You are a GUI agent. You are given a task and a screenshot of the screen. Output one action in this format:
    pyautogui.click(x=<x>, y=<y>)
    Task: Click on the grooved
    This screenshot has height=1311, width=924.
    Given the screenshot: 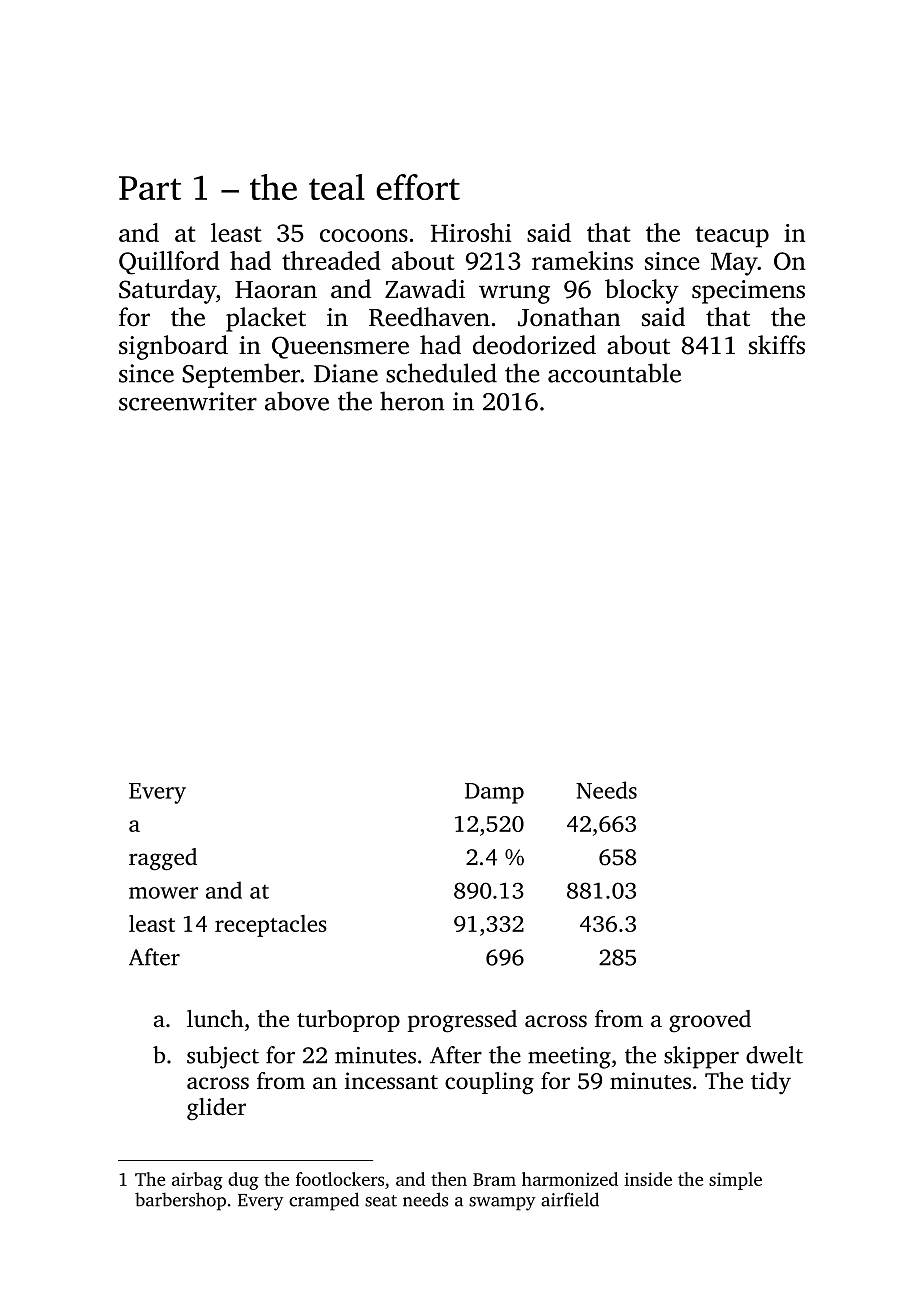 What is the action you would take?
    pyautogui.click(x=710, y=1021)
